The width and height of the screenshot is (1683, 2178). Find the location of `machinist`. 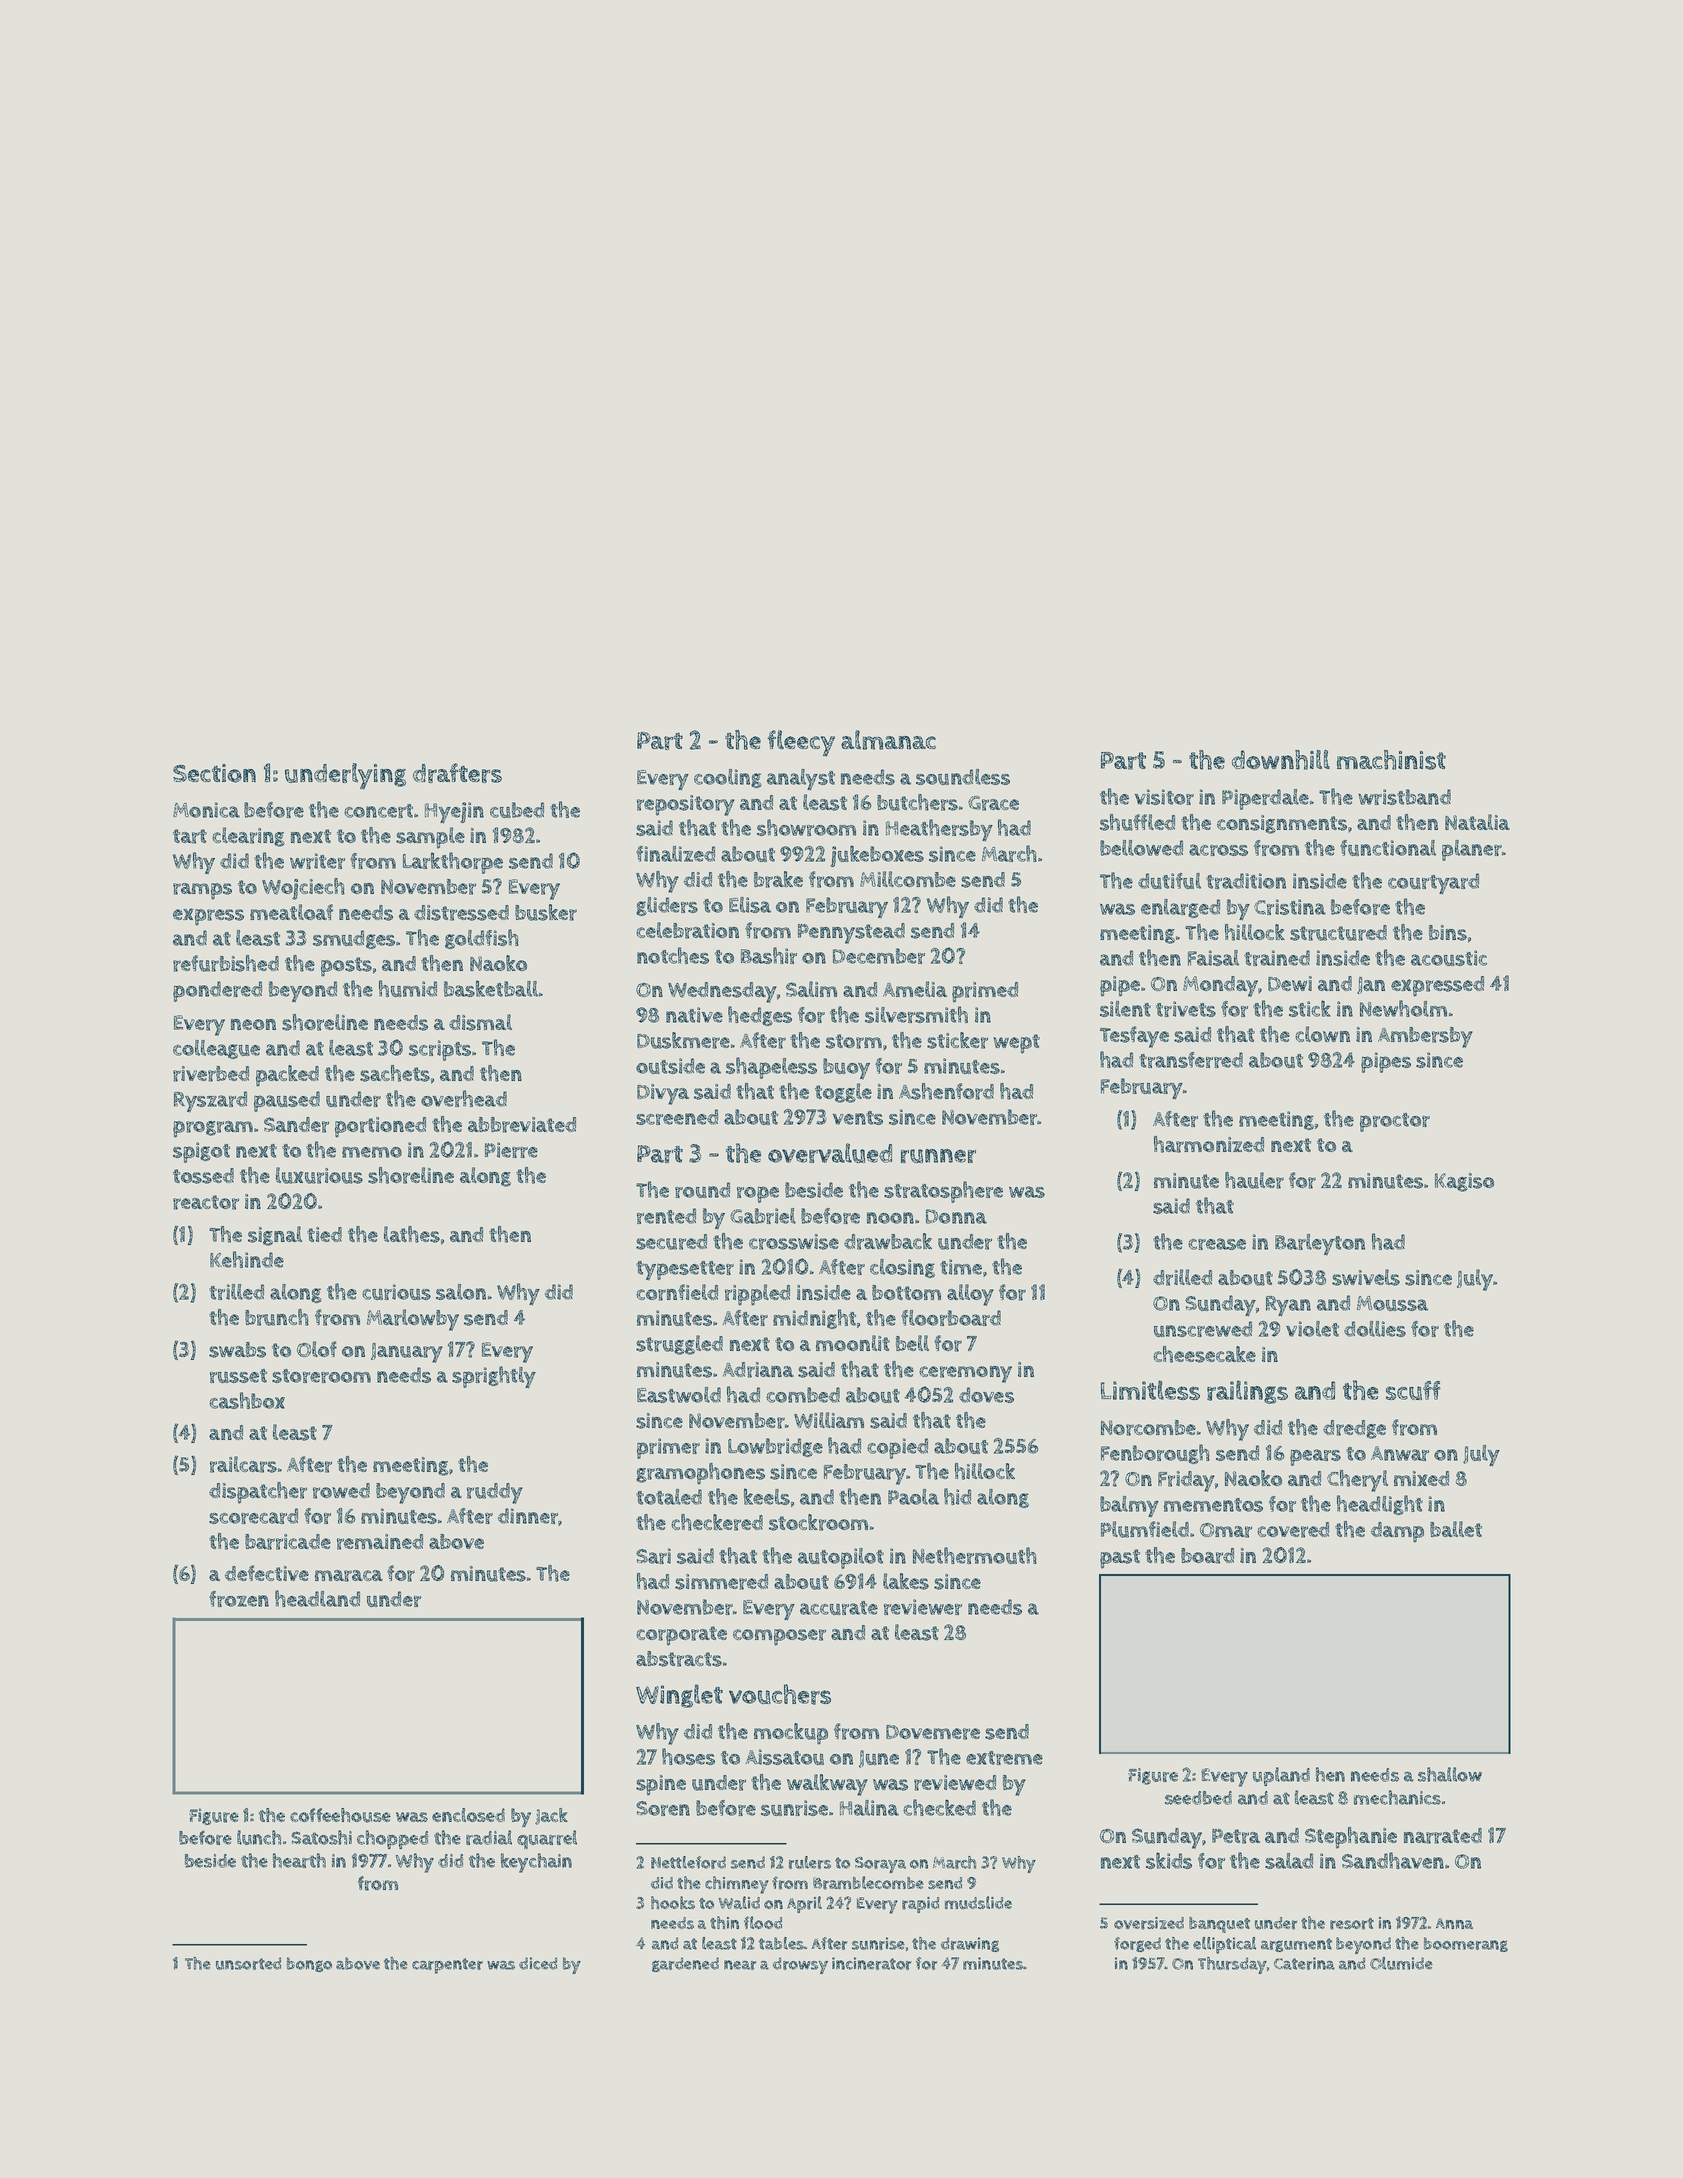

machinist is located at coordinates (1391, 760).
